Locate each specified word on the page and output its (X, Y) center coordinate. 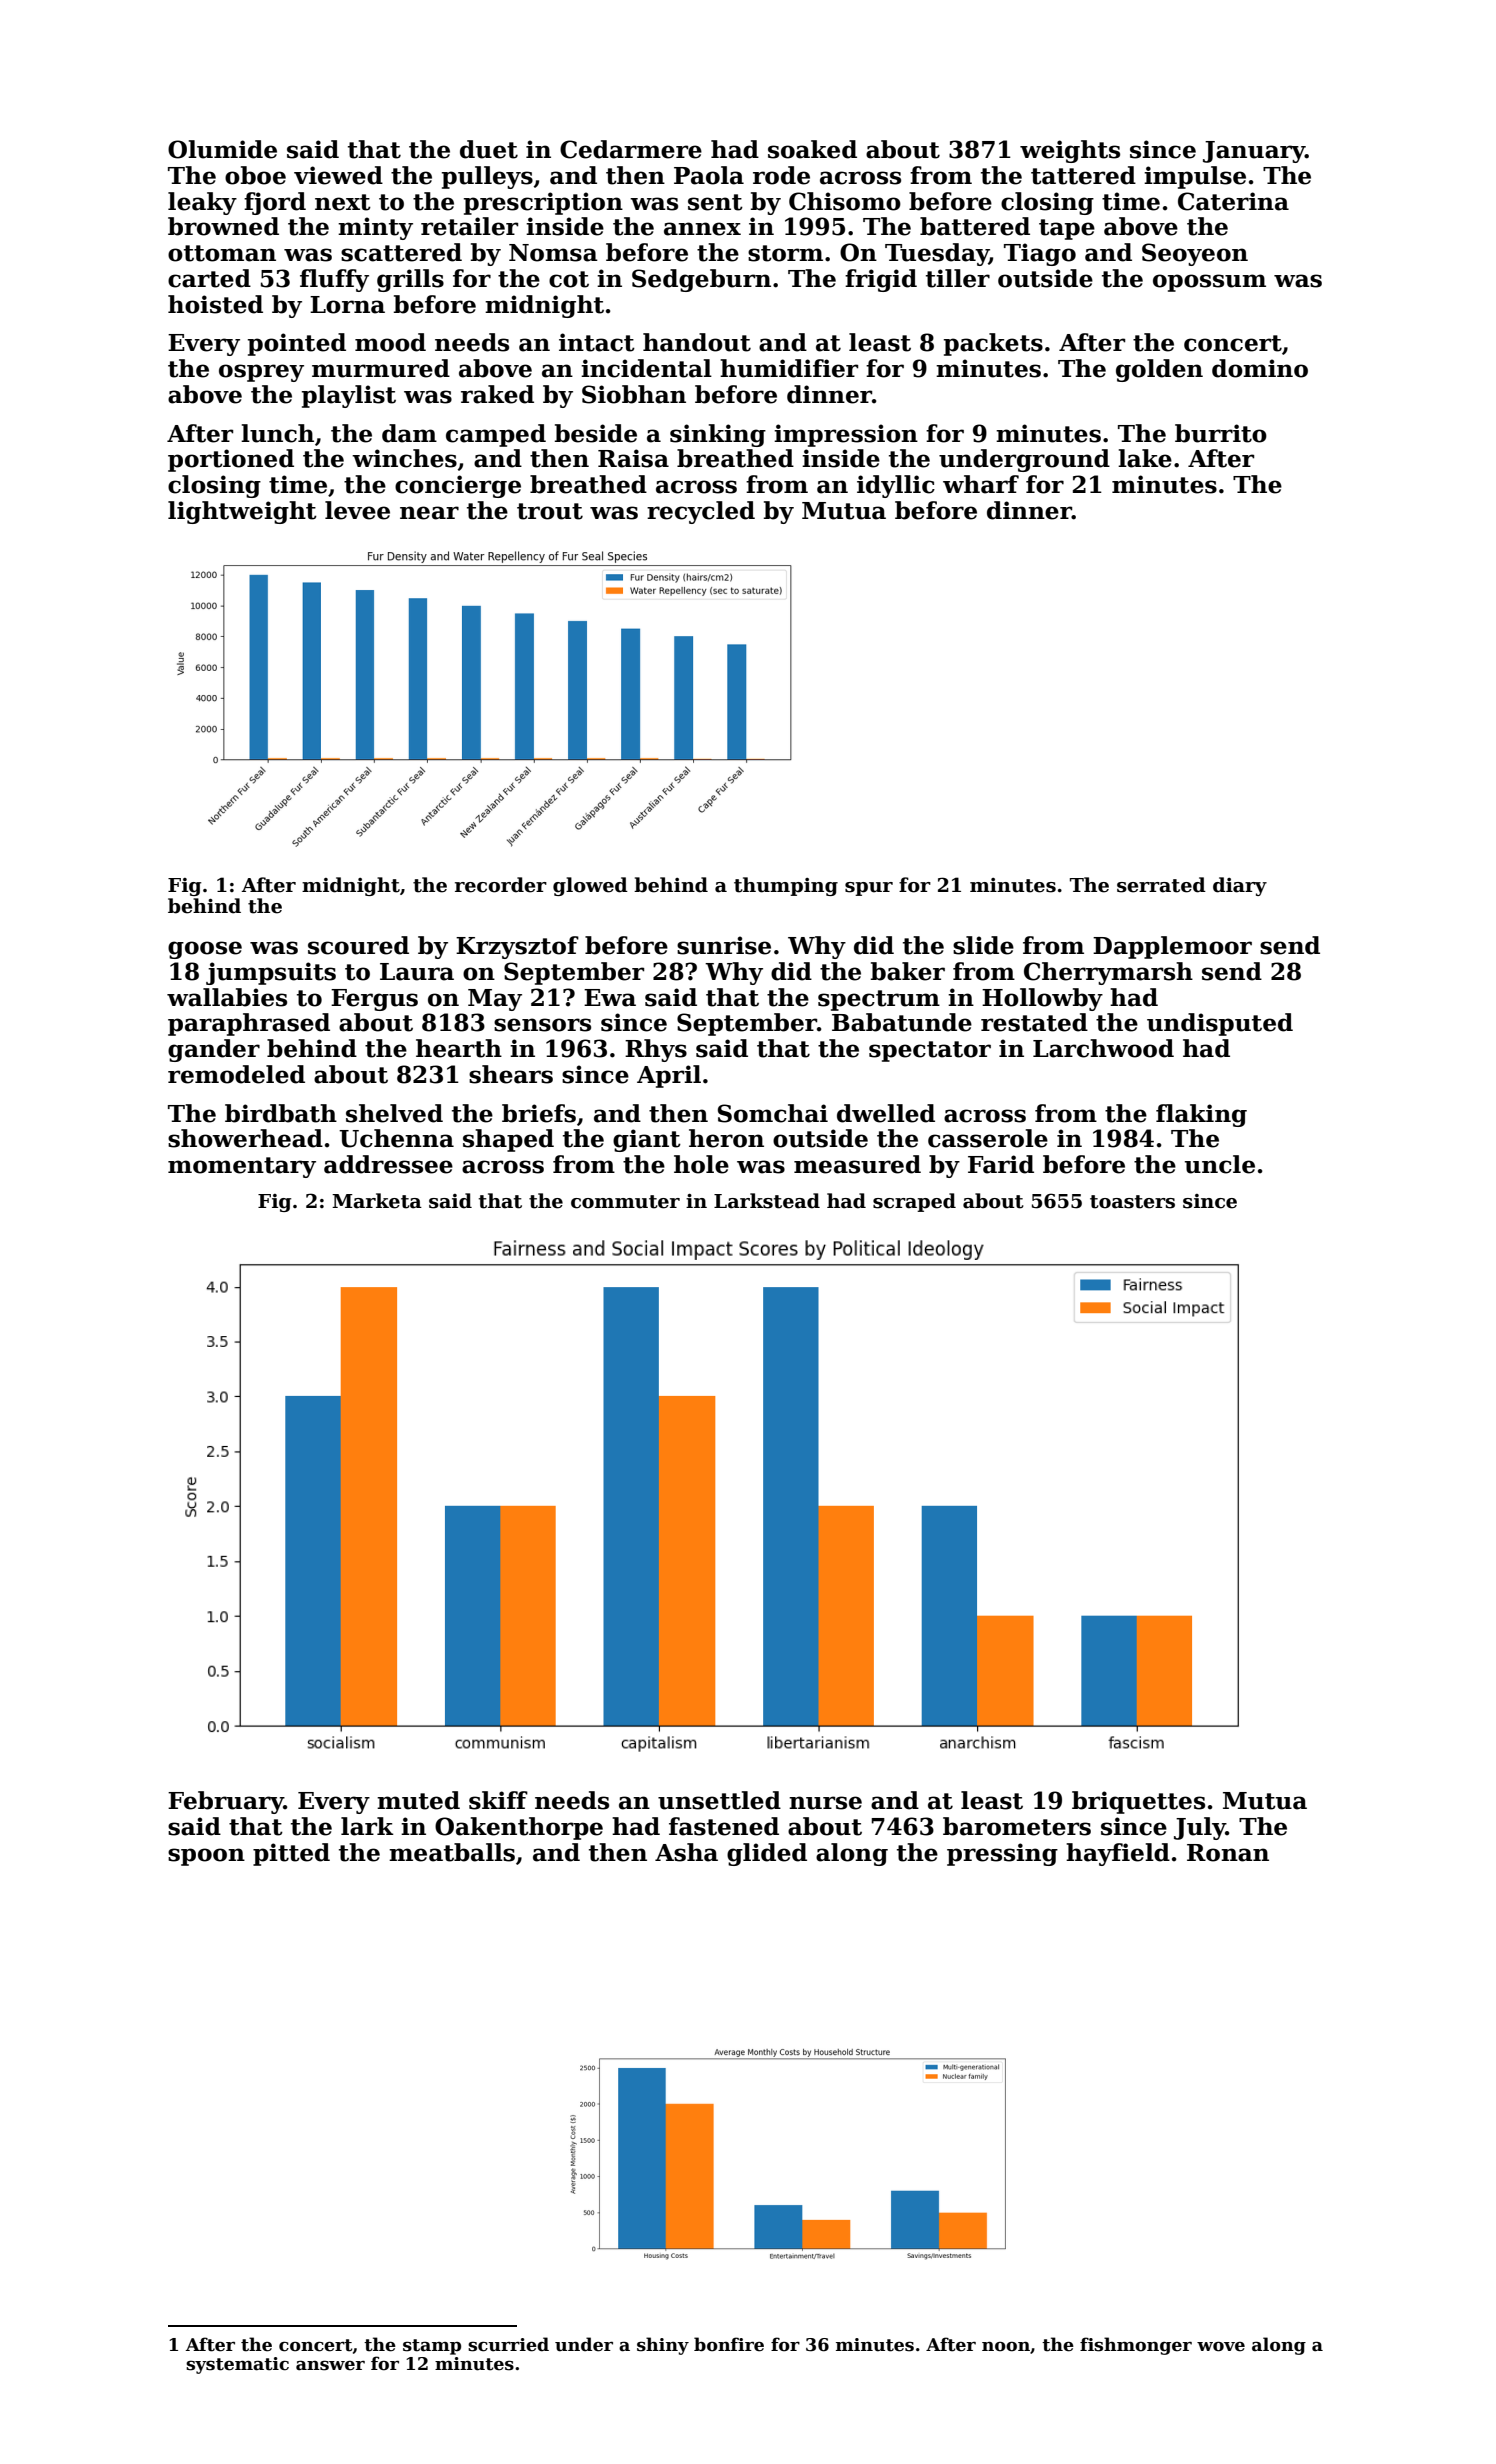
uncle (1220, 1164)
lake (1145, 458)
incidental (646, 368)
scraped (914, 1202)
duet (489, 149)
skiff (498, 1800)
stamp (432, 2347)
